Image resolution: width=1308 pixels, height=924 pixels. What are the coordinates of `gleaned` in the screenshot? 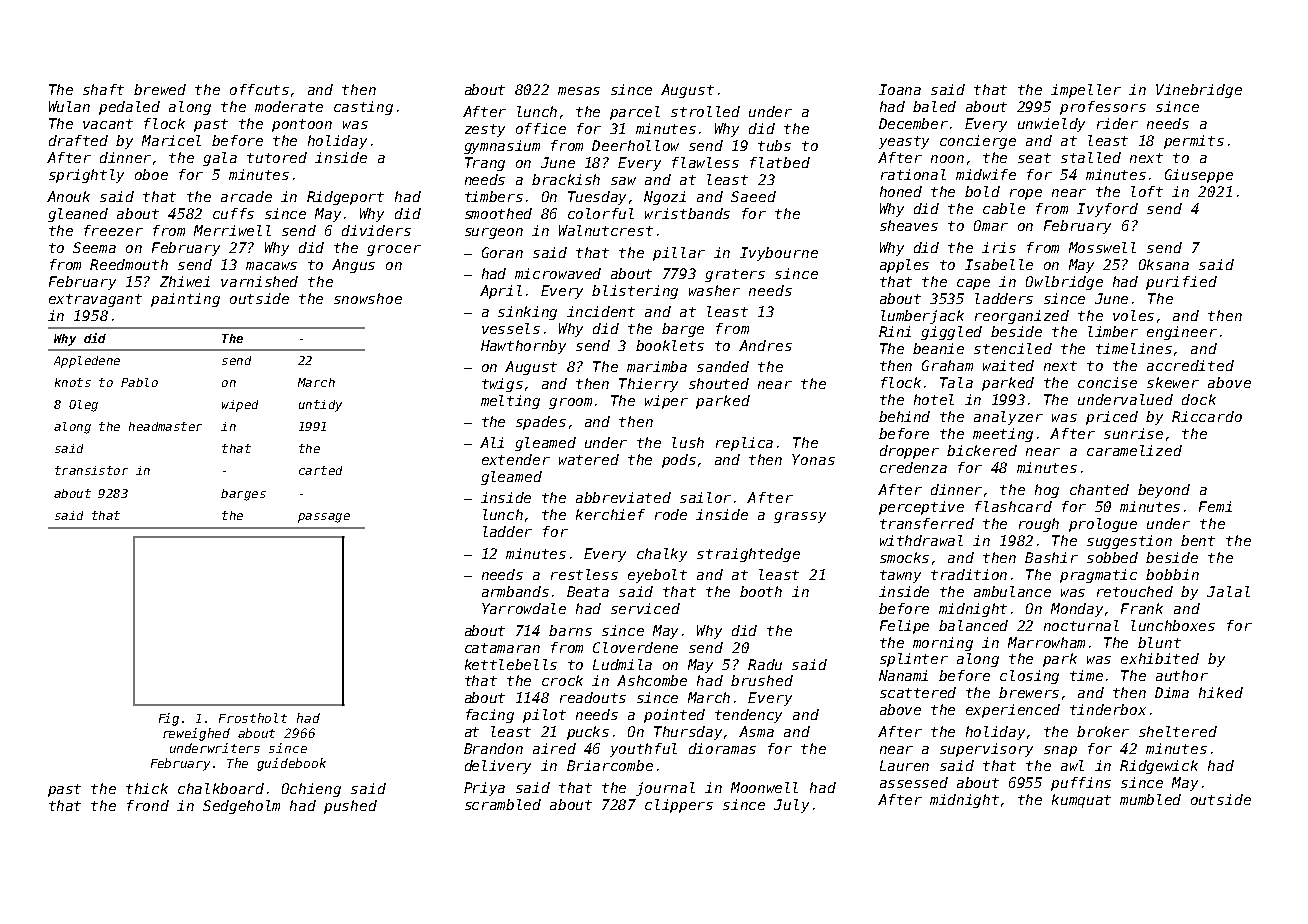 It's located at (78, 215).
